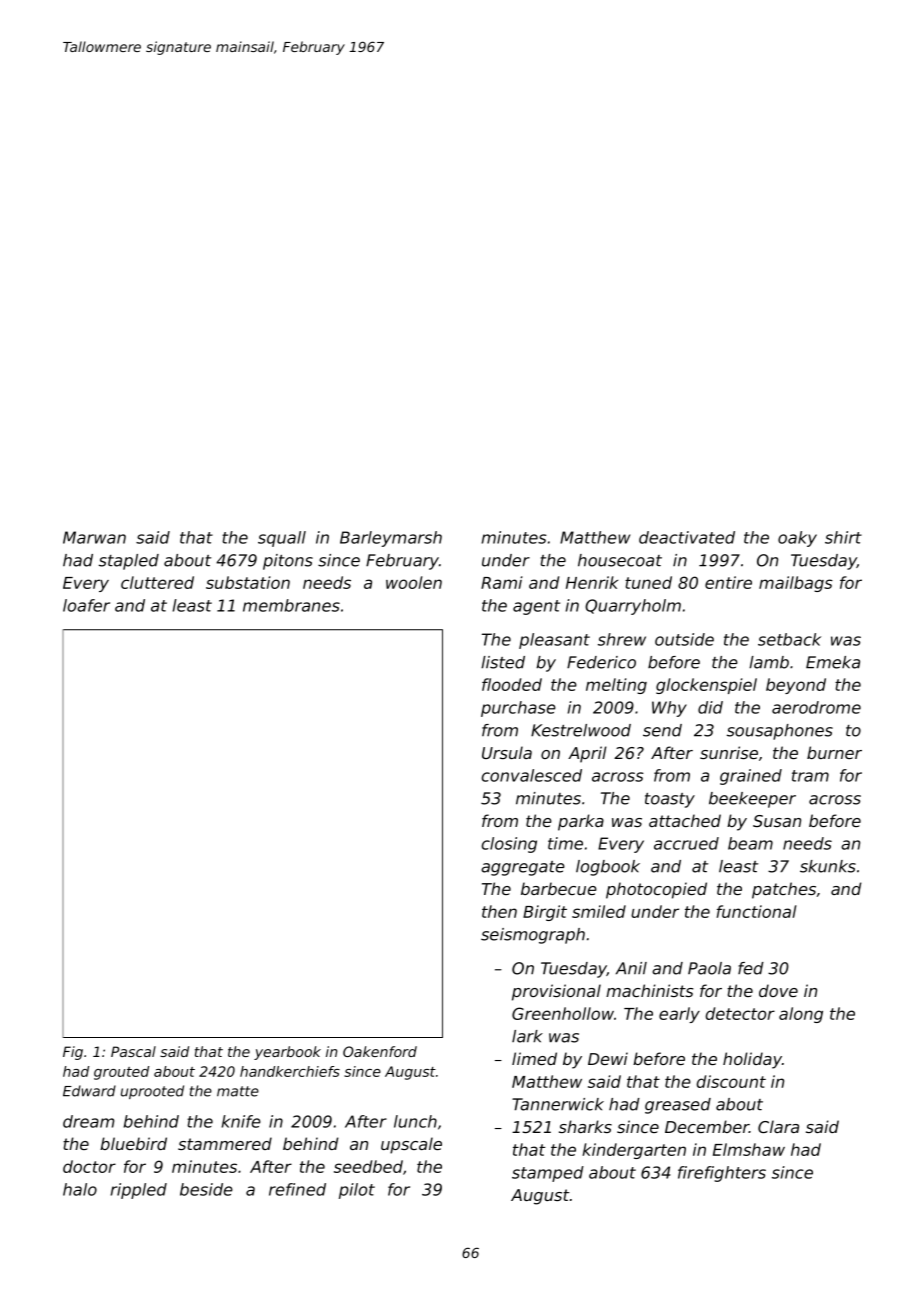 The width and height of the screenshot is (924, 1308). What do you see at coordinates (620, 560) in the screenshot?
I see `housecoat` at bounding box center [620, 560].
